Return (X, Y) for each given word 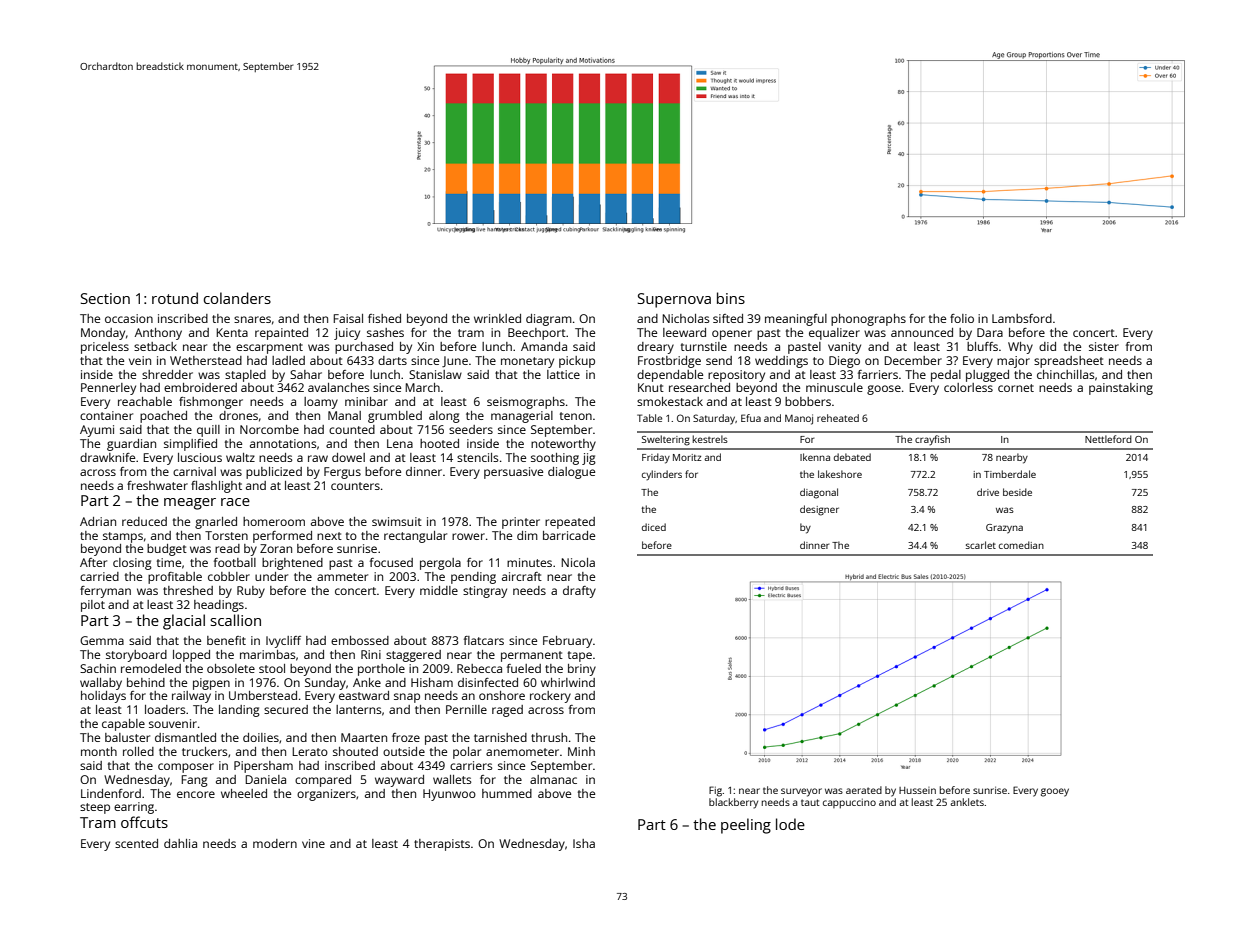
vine (313, 843)
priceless (105, 348)
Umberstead (263, 695)
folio (962, 318)
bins (731, 298)
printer (521, 523)
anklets (967, 802)
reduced (144, 521)
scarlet (981, 545)
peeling (746, 826)
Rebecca (479, 668)
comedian (1021, 545)
